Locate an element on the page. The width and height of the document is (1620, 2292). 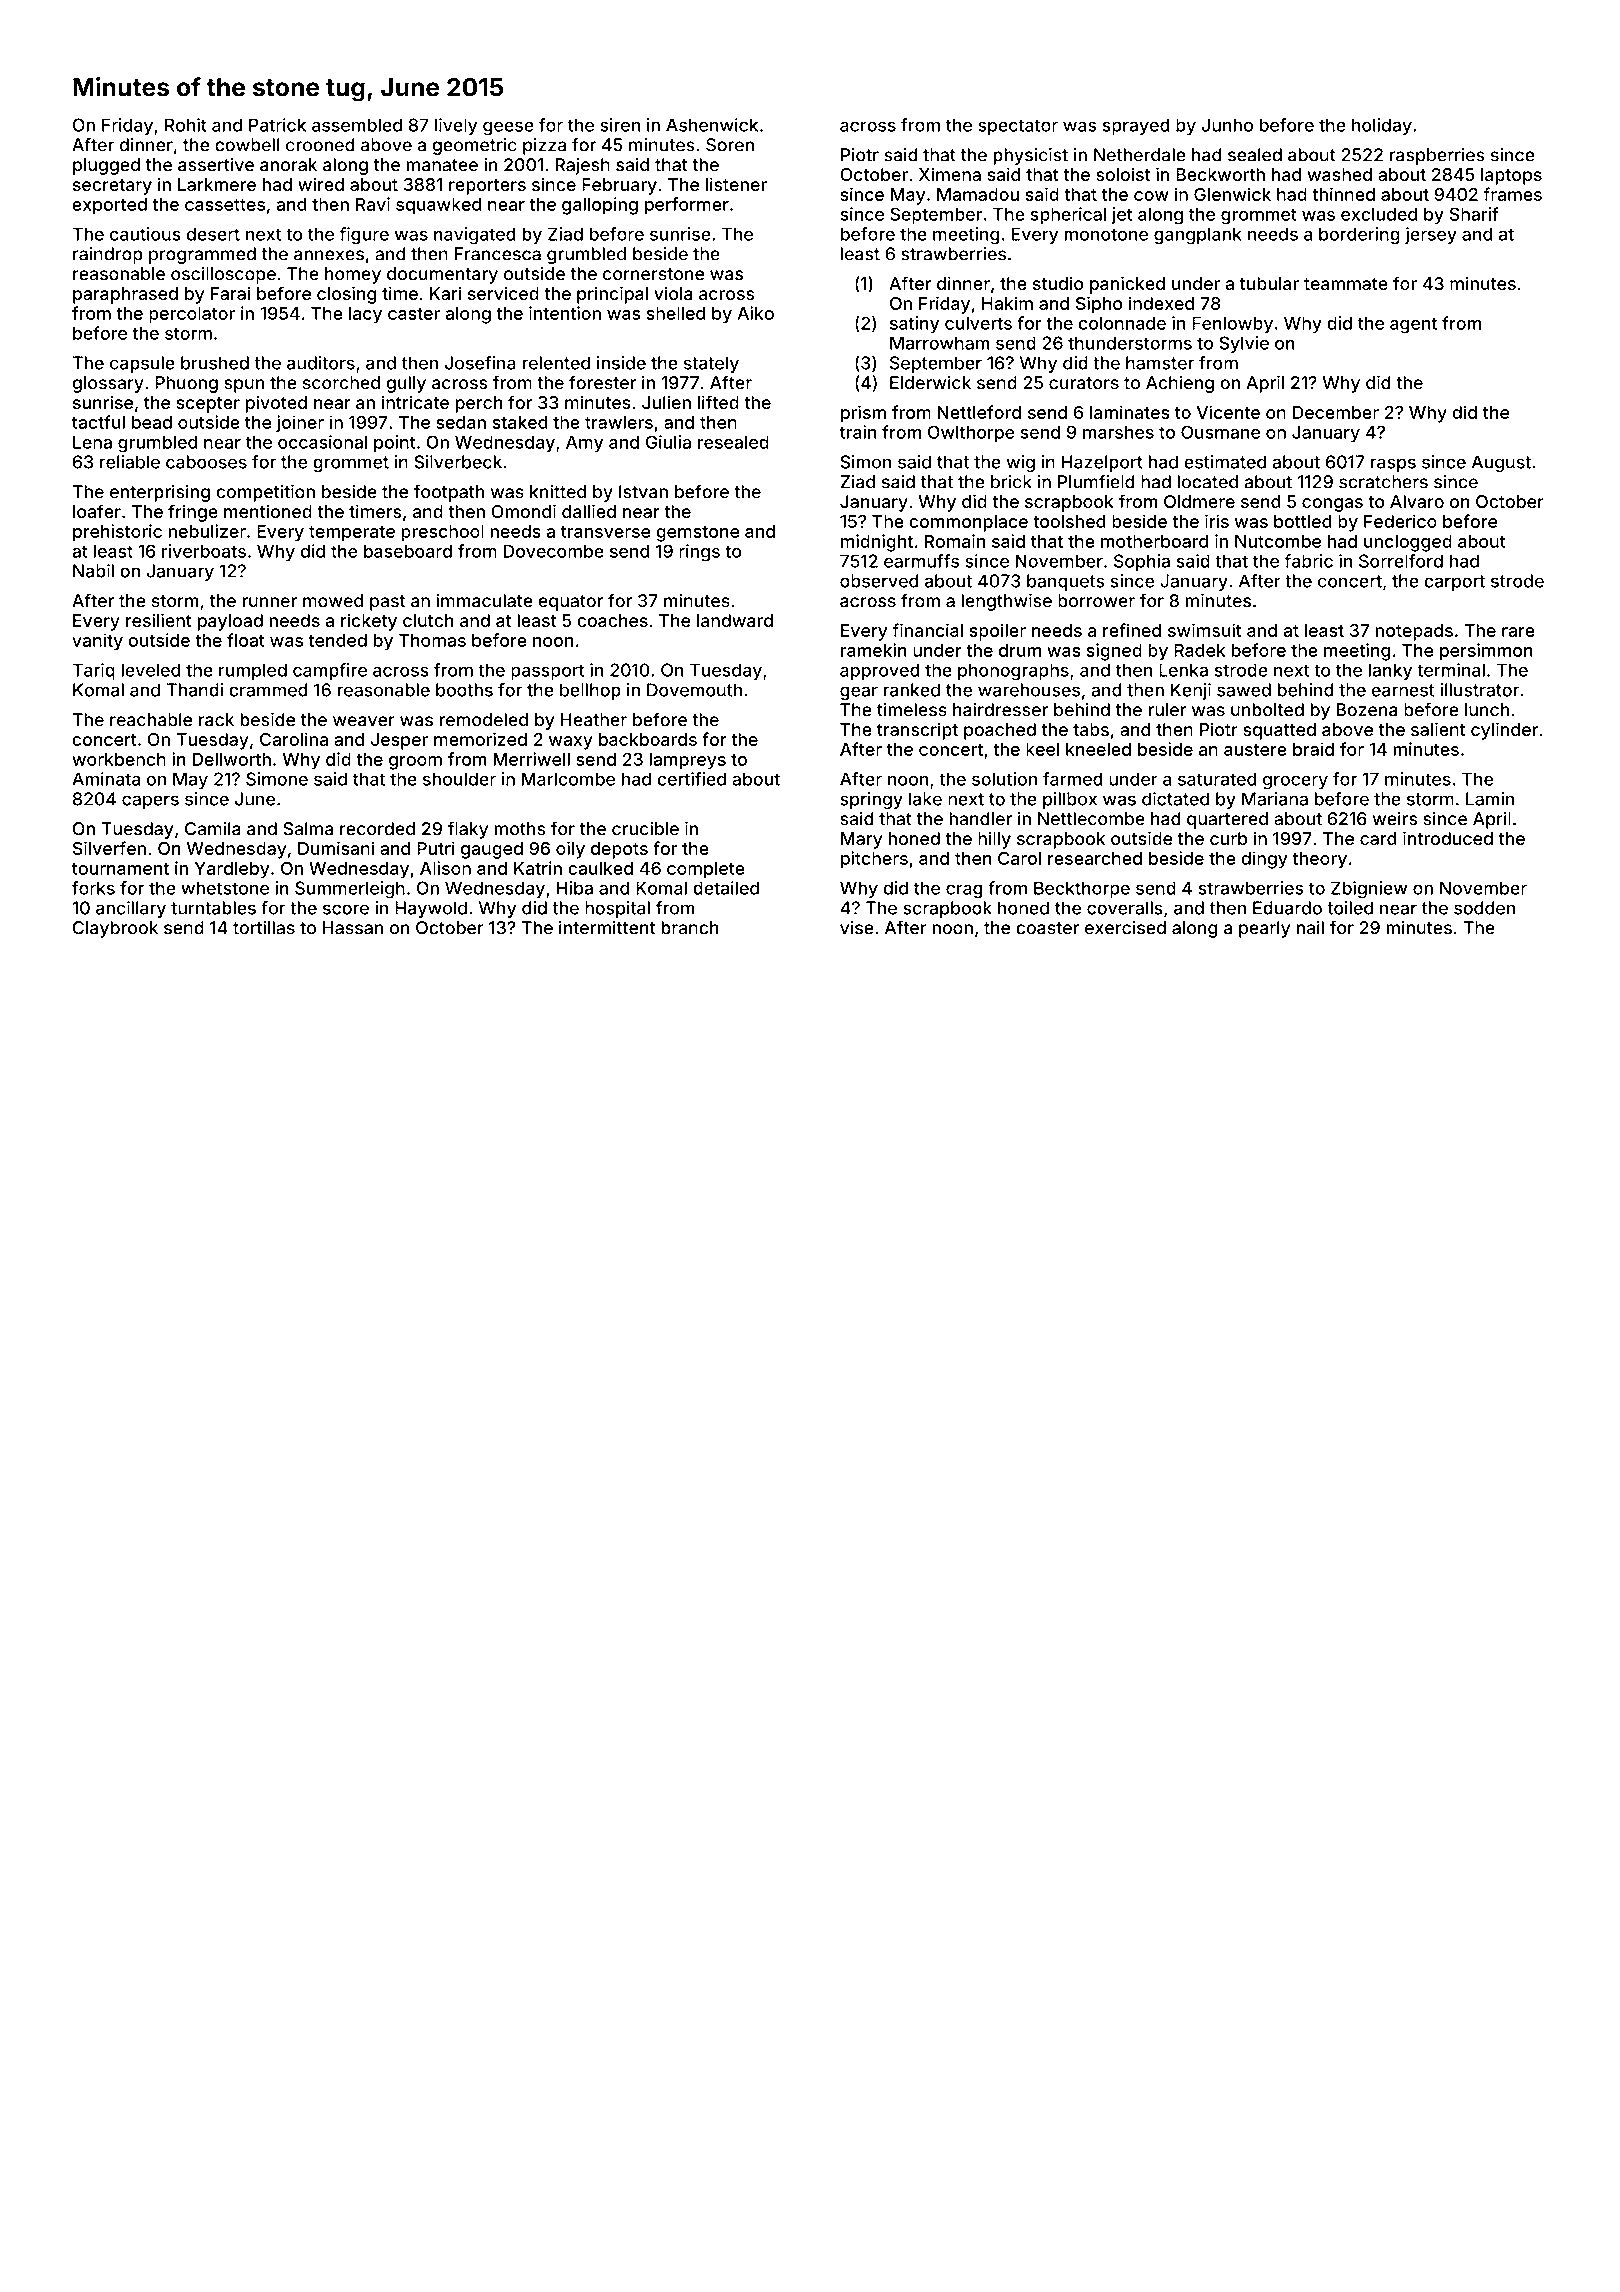
viola is located at coordinates (673, 293).
